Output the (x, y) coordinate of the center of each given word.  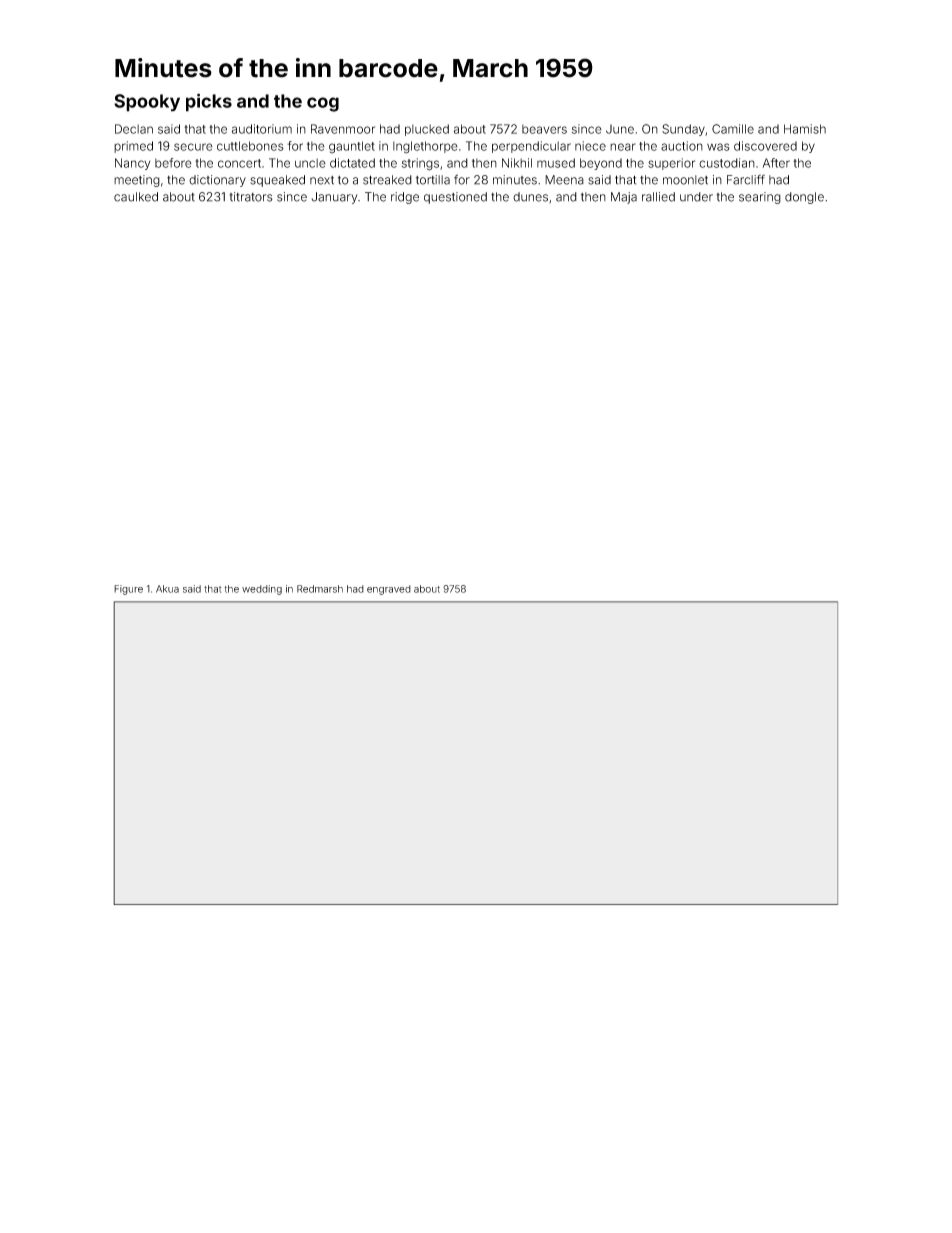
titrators (251, 197)
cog (323, 104)
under (696, 197)
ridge (405, 198)
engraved (389, 590)
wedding (262, 590)
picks (209, 102)
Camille (733, 129)
